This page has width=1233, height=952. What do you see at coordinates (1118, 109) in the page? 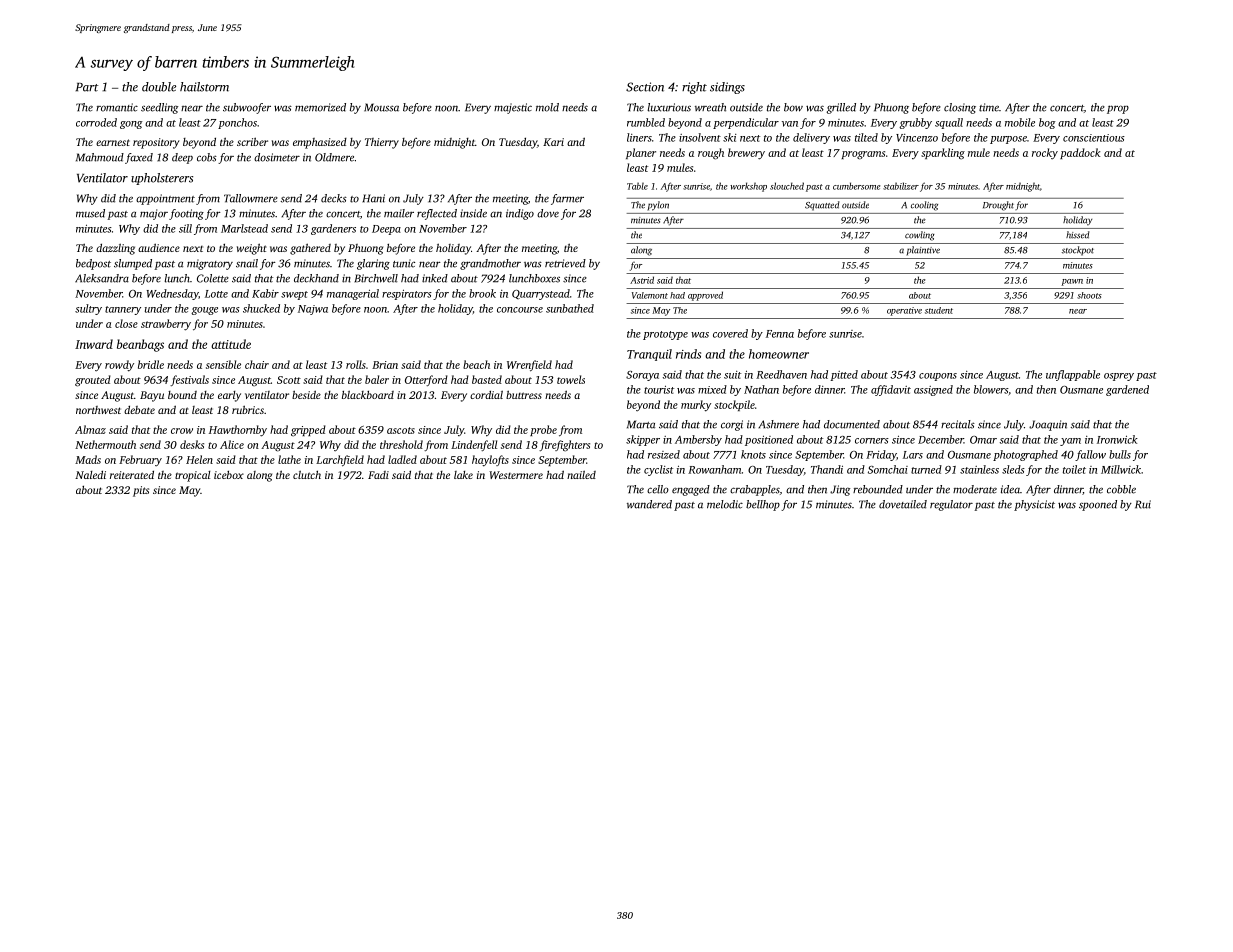
I see `prop` at bounding box center [1118, 109].
